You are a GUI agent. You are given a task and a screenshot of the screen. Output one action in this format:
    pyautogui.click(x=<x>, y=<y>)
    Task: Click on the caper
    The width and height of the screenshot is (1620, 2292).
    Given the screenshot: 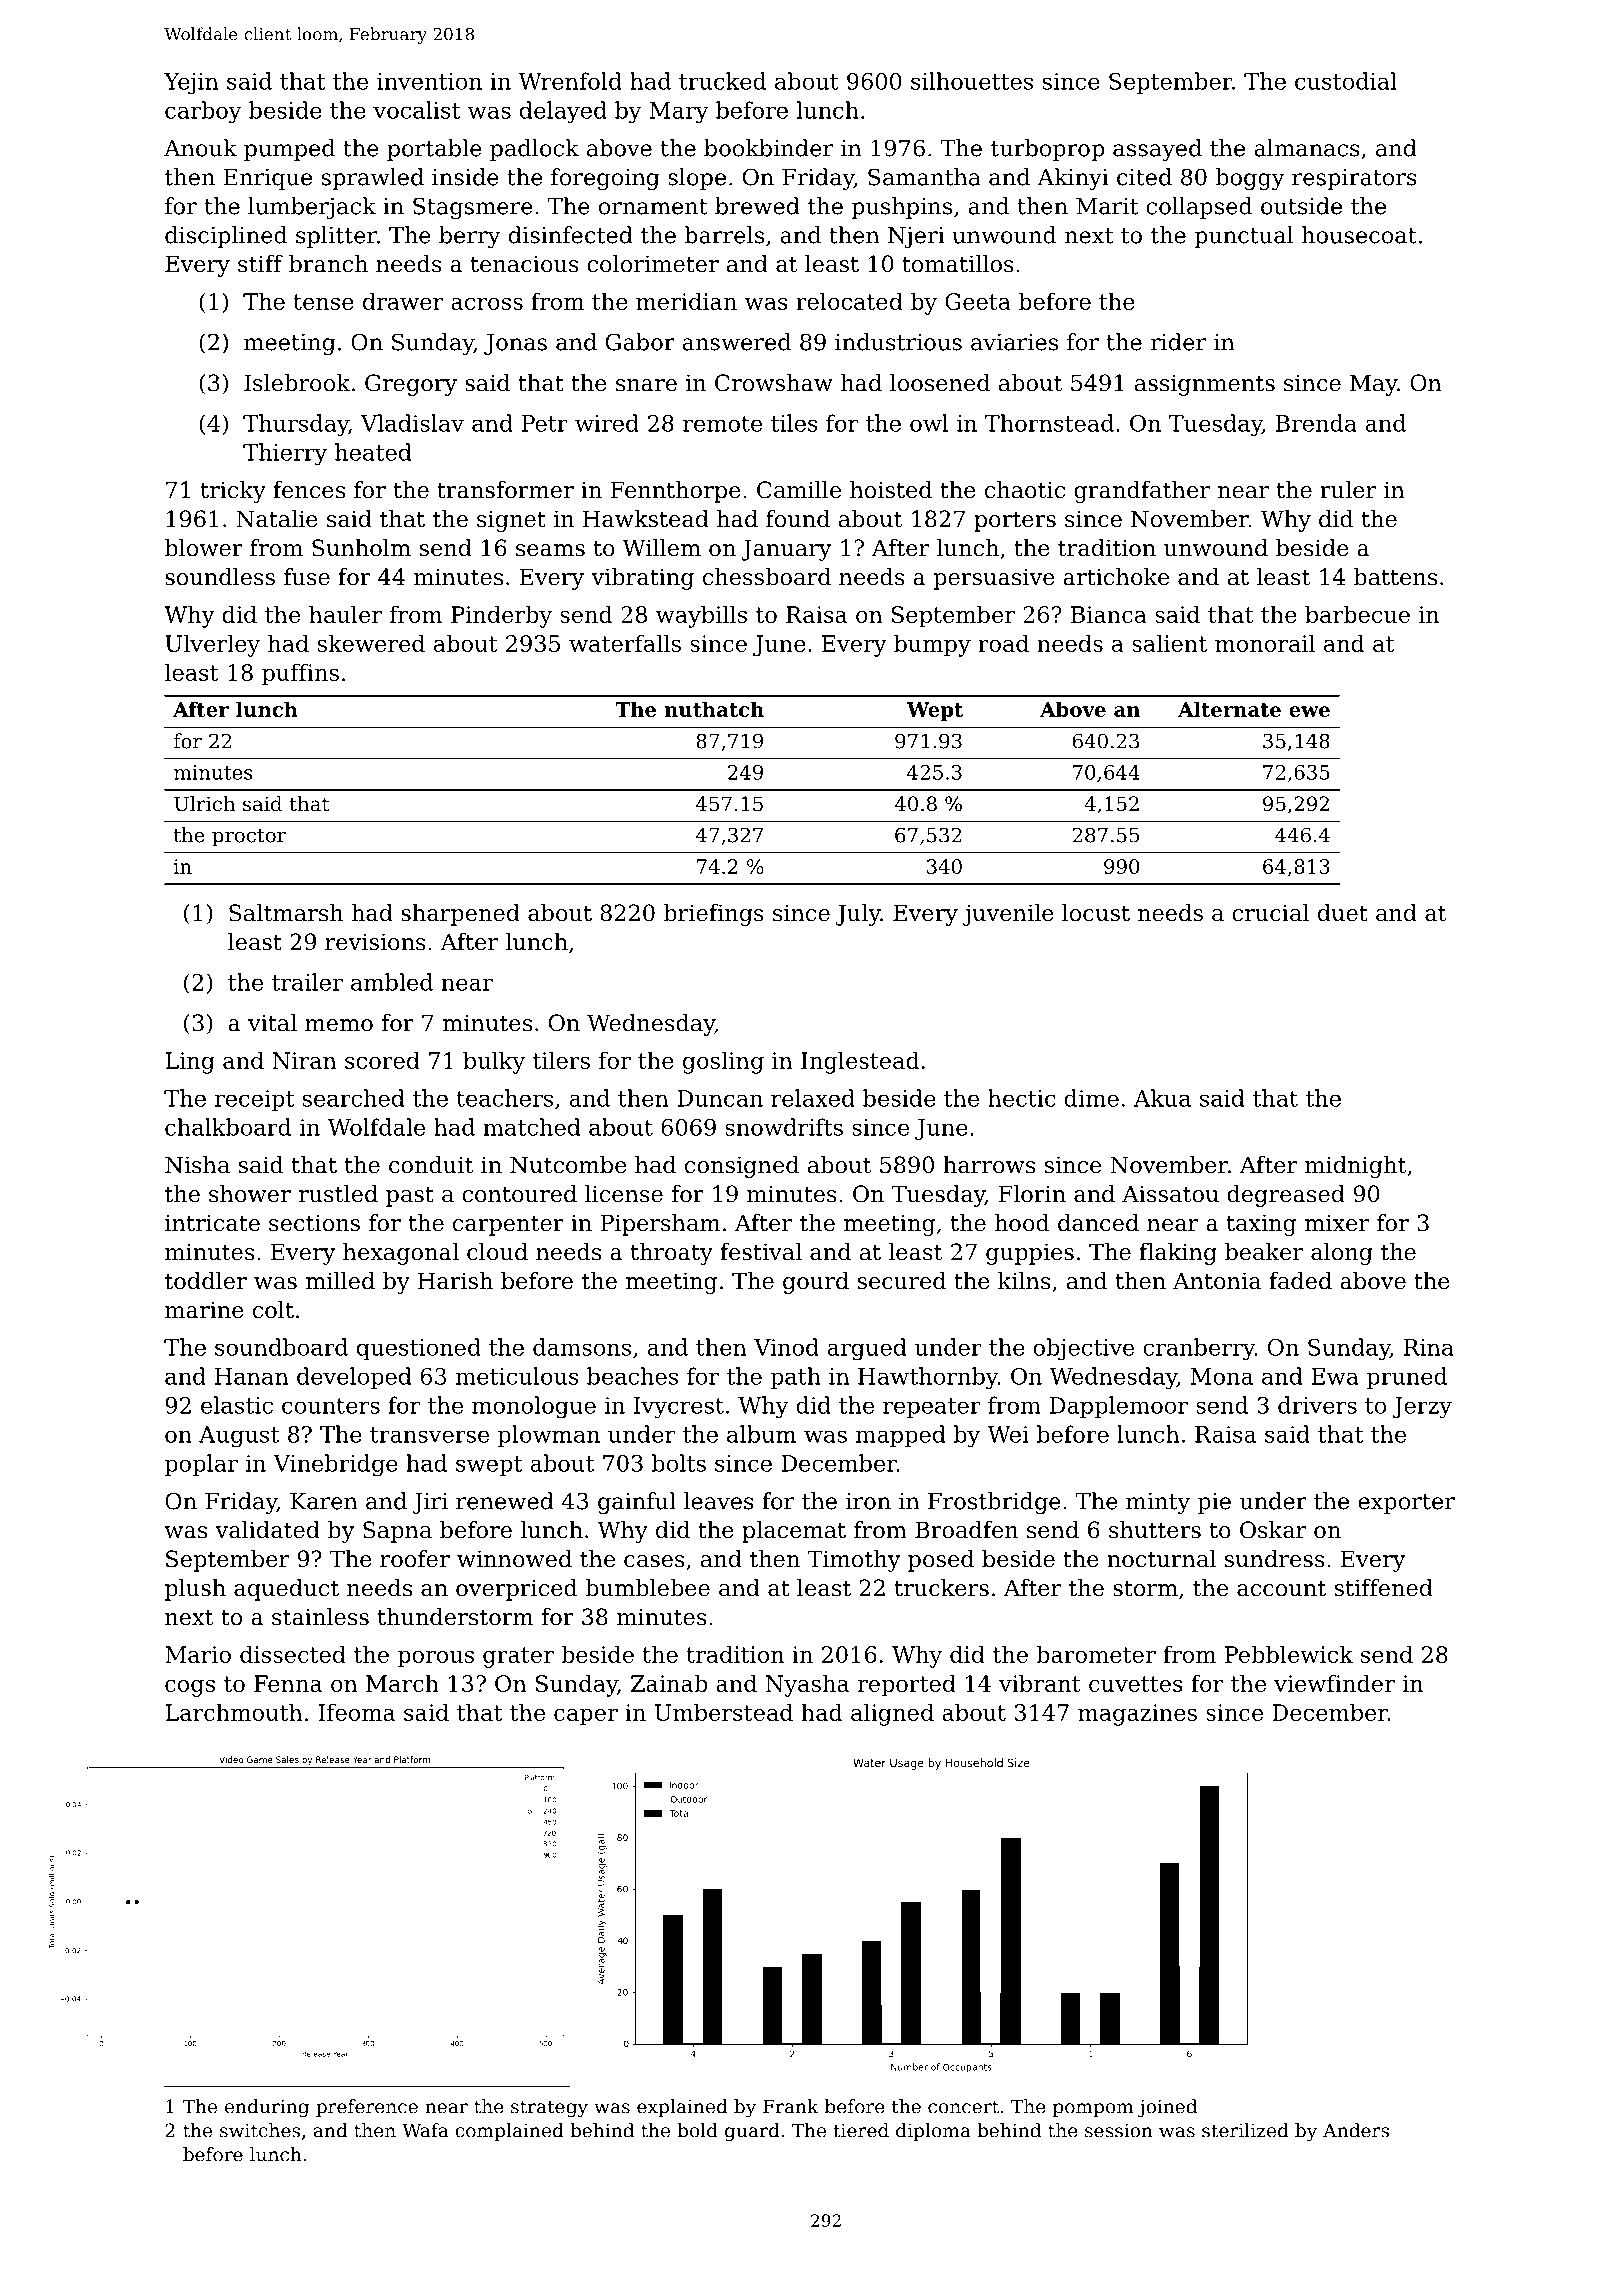 What is the action you would take?
    pyautogui.click(x=586, y=1717)
